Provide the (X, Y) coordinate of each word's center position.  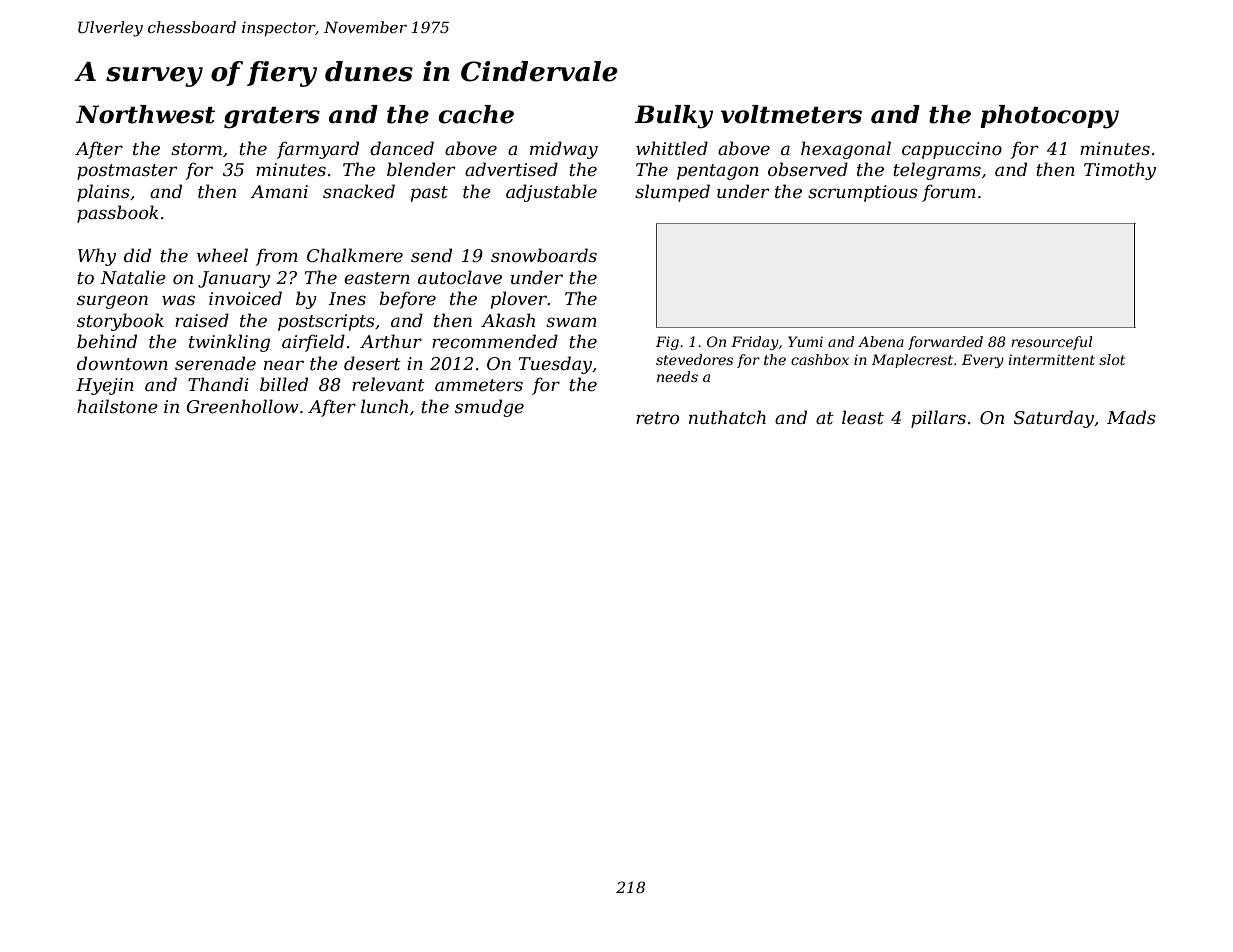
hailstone (117, 406)
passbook (118, 214)
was (178, 300)
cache (476, 114)
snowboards (544, 255)
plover (519, 300)
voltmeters (791, 114)
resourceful (1051, 343)
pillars (938, 419)
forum (949, 193)
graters (272, 118)
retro (657, 418)
